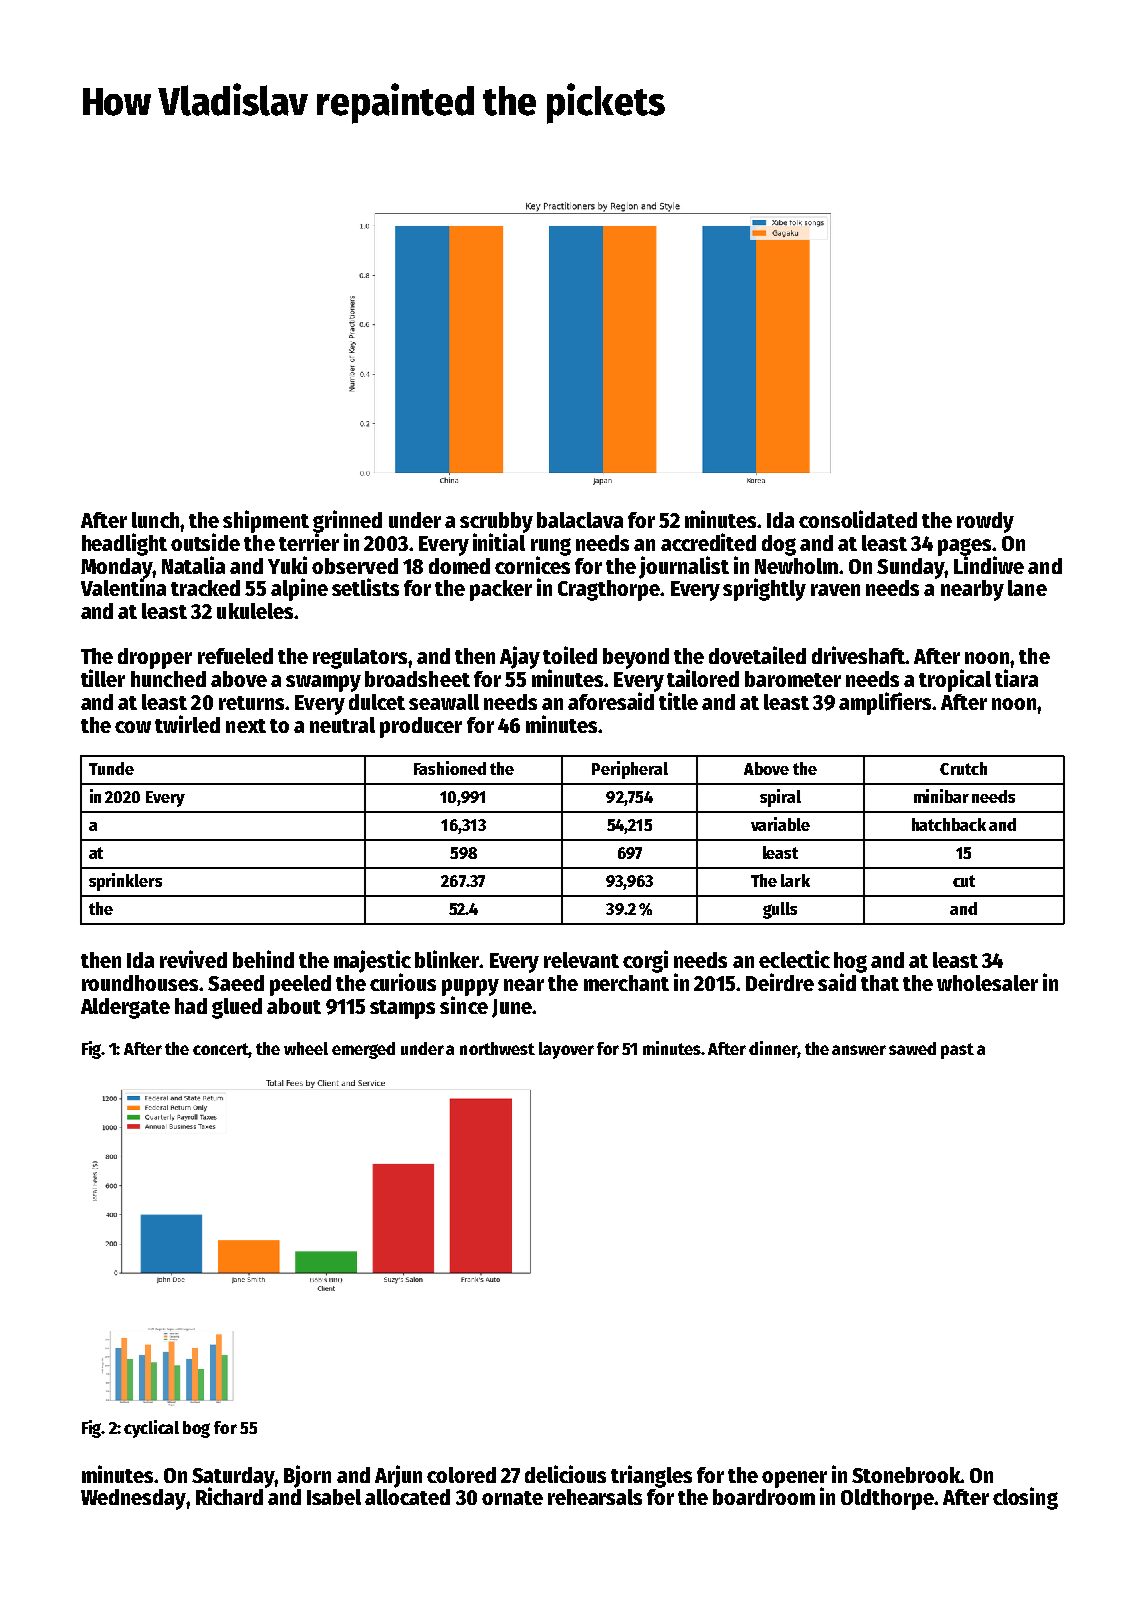  What do you see at coordinates (229, 1496) in the page?
I see `Richard` at bounding box center [229, 1496].
